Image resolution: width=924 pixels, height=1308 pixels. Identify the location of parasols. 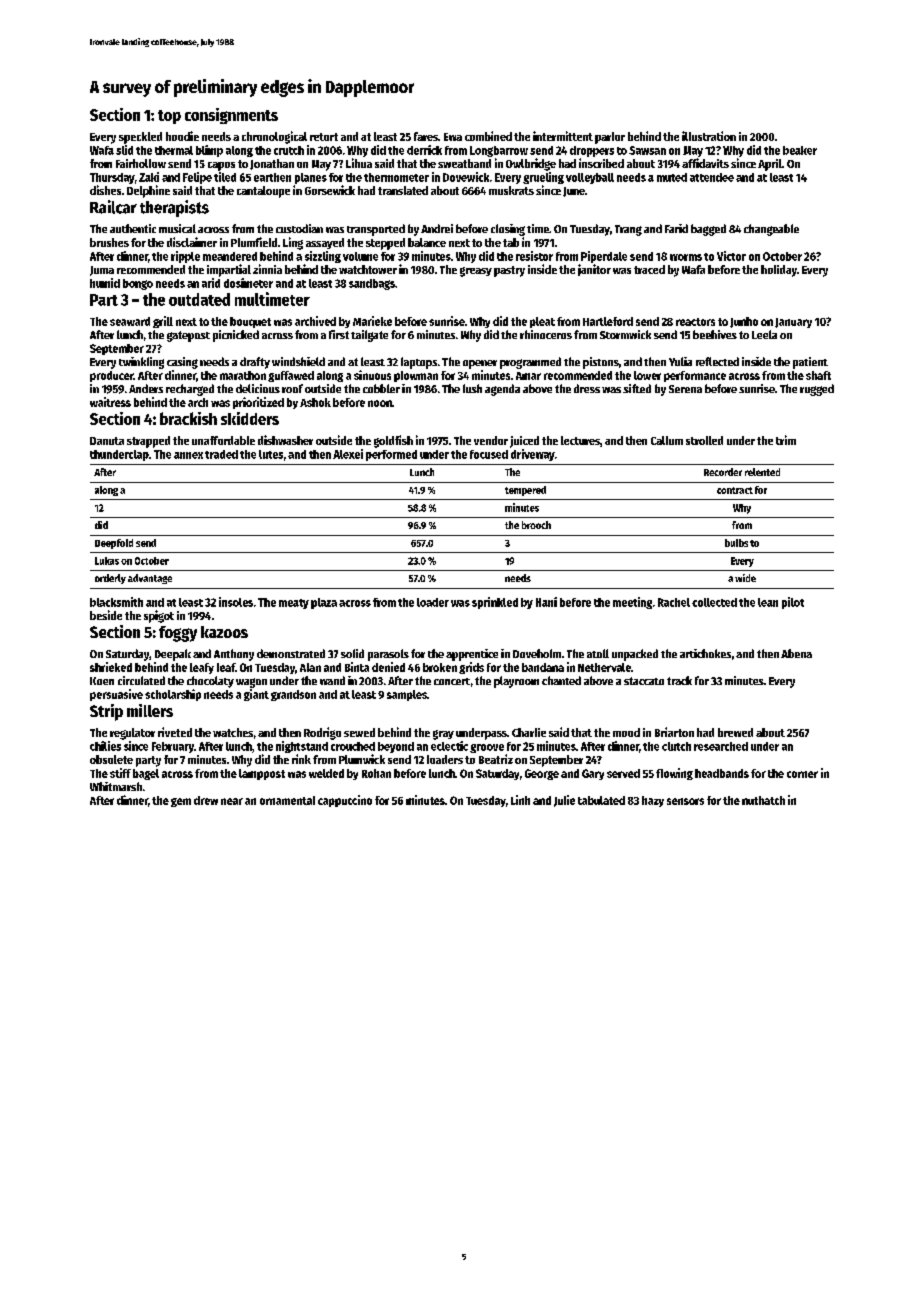
(388, 655).
